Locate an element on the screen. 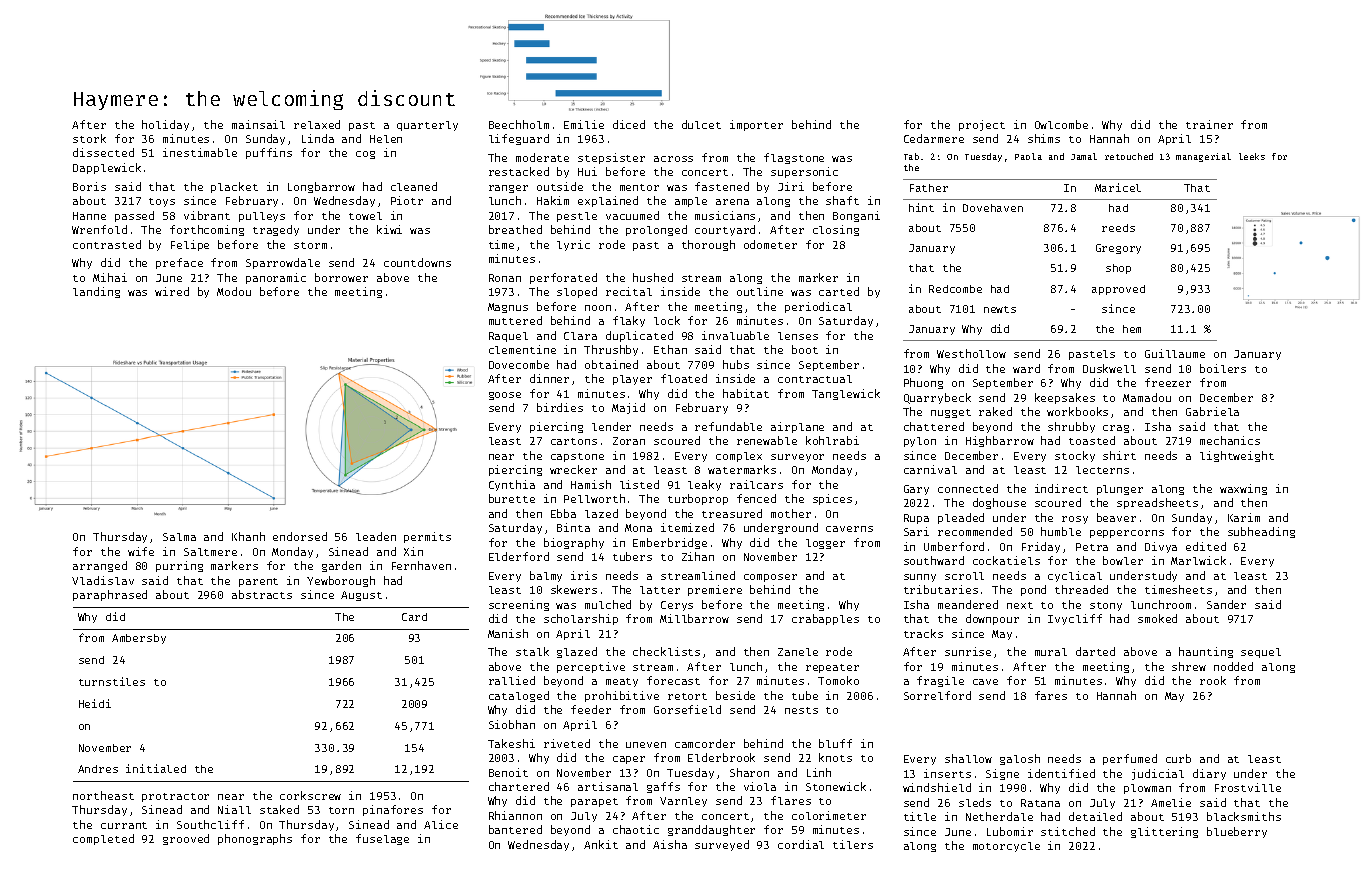  holiday is located at coordinates (165, 125).
